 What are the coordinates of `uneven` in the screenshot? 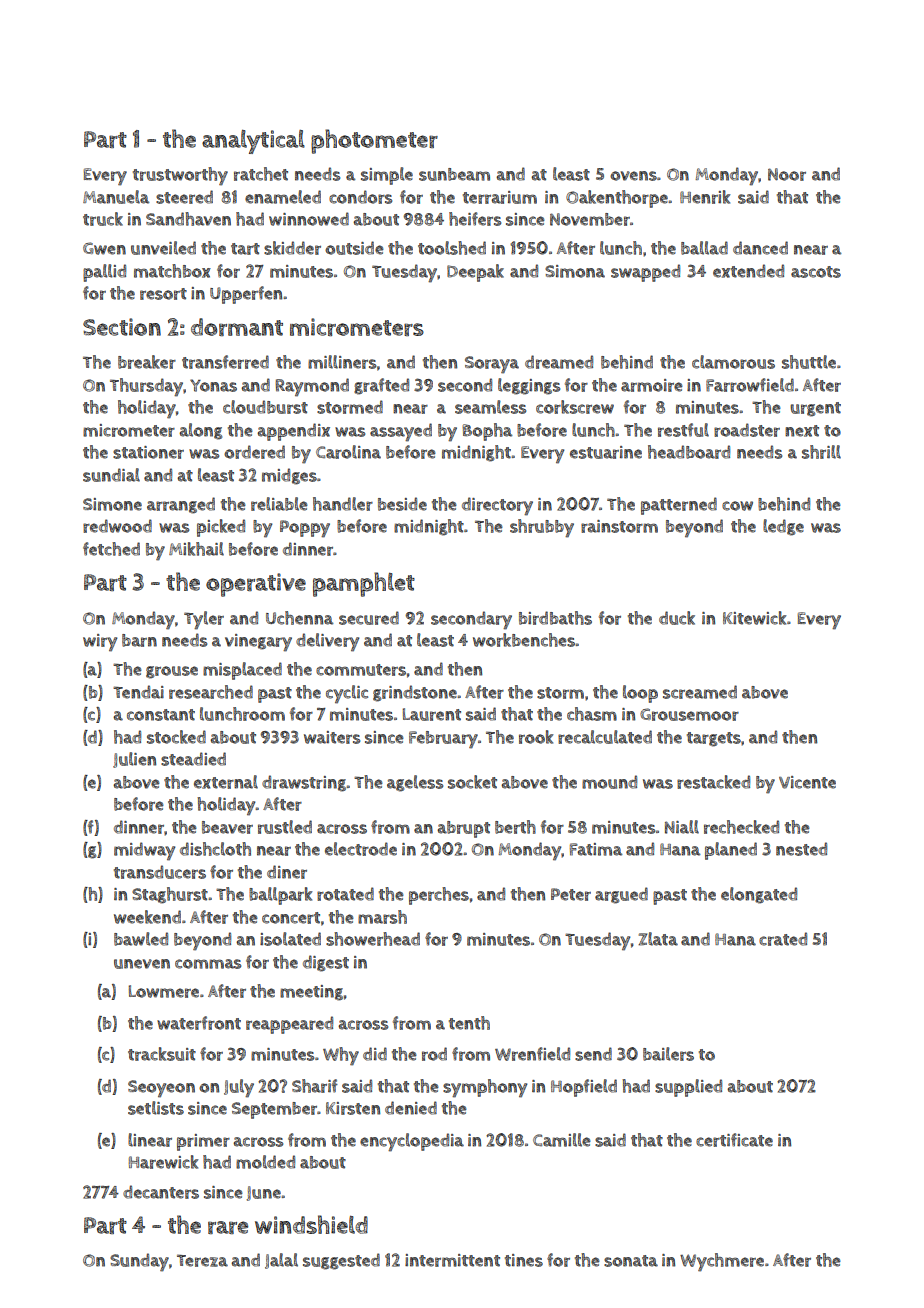 It's located at (142, 964).
